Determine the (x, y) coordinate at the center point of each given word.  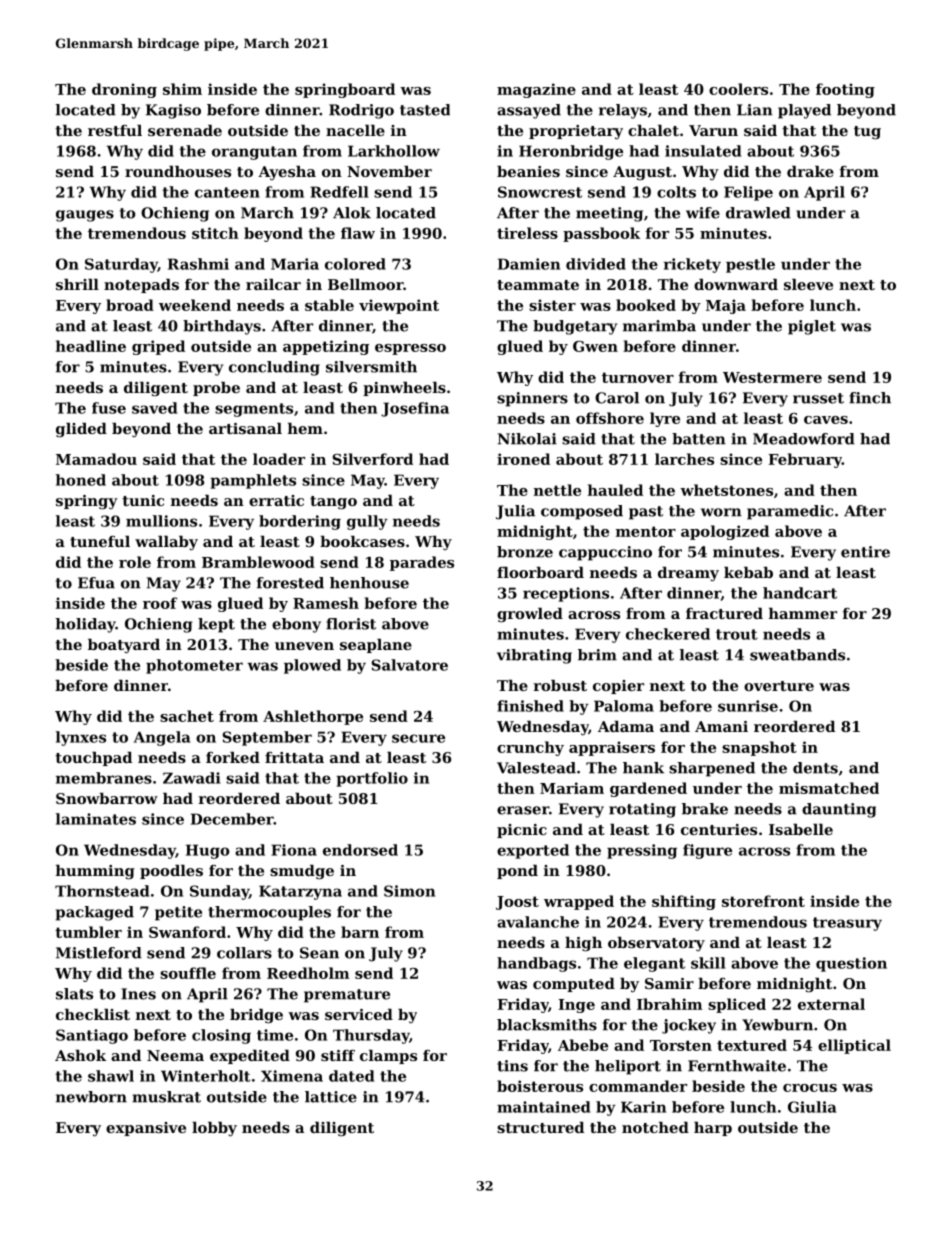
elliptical (854, 1046)
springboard (345, 90)
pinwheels (404, 389)
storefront (763, 901)
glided (81, 430)
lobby (214, 1129)
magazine (536, 90)
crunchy (530, 748)
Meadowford (804, 439)
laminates (96, 819)
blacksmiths (547, 1025)
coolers (738, 89)
